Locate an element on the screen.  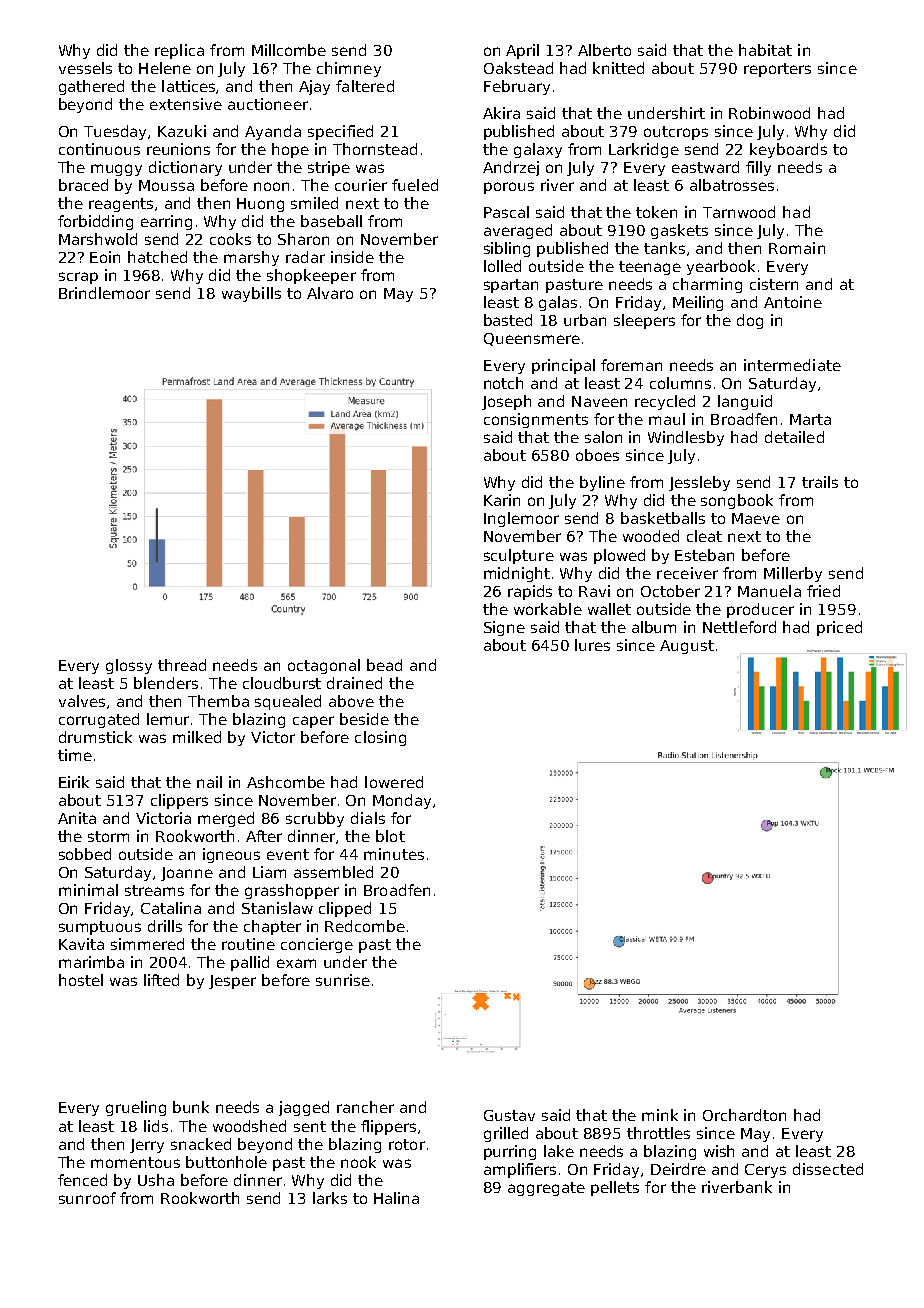
bead is located at coordinates (384, 665).
